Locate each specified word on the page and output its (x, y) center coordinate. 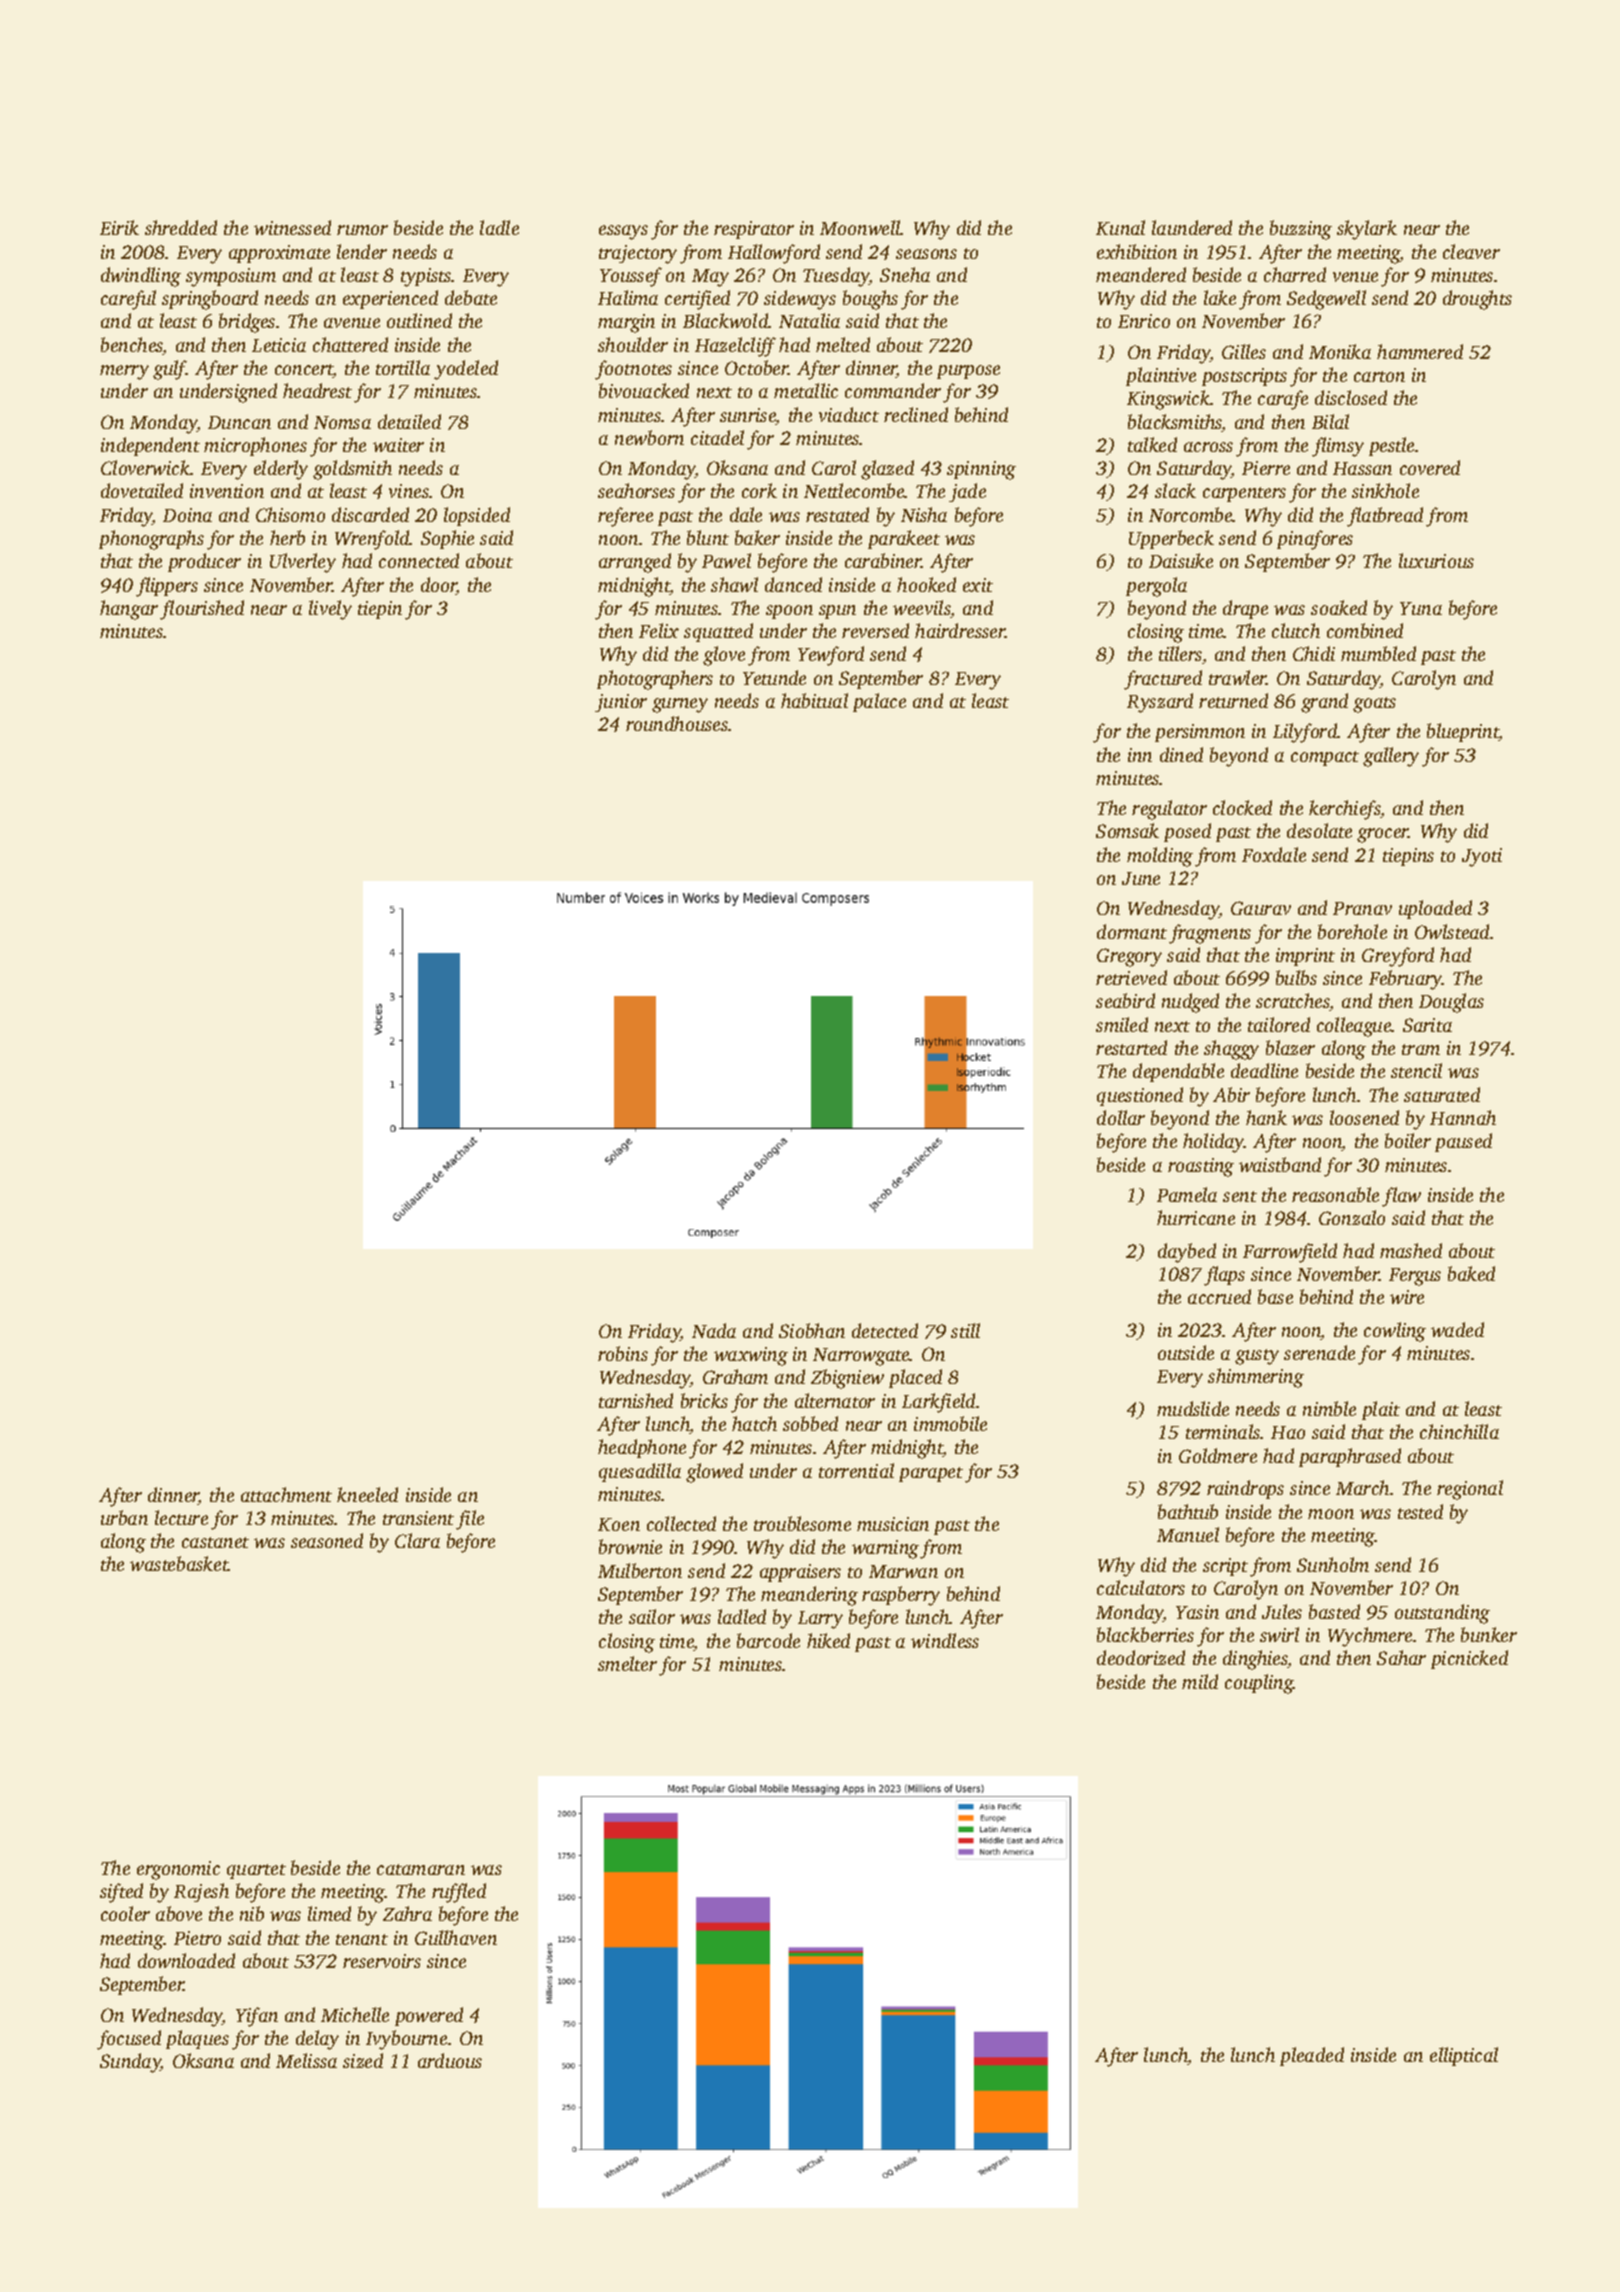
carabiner (883, 560)
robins (623, 1353)
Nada (714, 1330)
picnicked (1469, 1659)
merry (124, 372)
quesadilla (640, 1472)
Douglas (1451, 1003)
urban (124, 1517)
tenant (362, 1939)
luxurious (1436, 560)
